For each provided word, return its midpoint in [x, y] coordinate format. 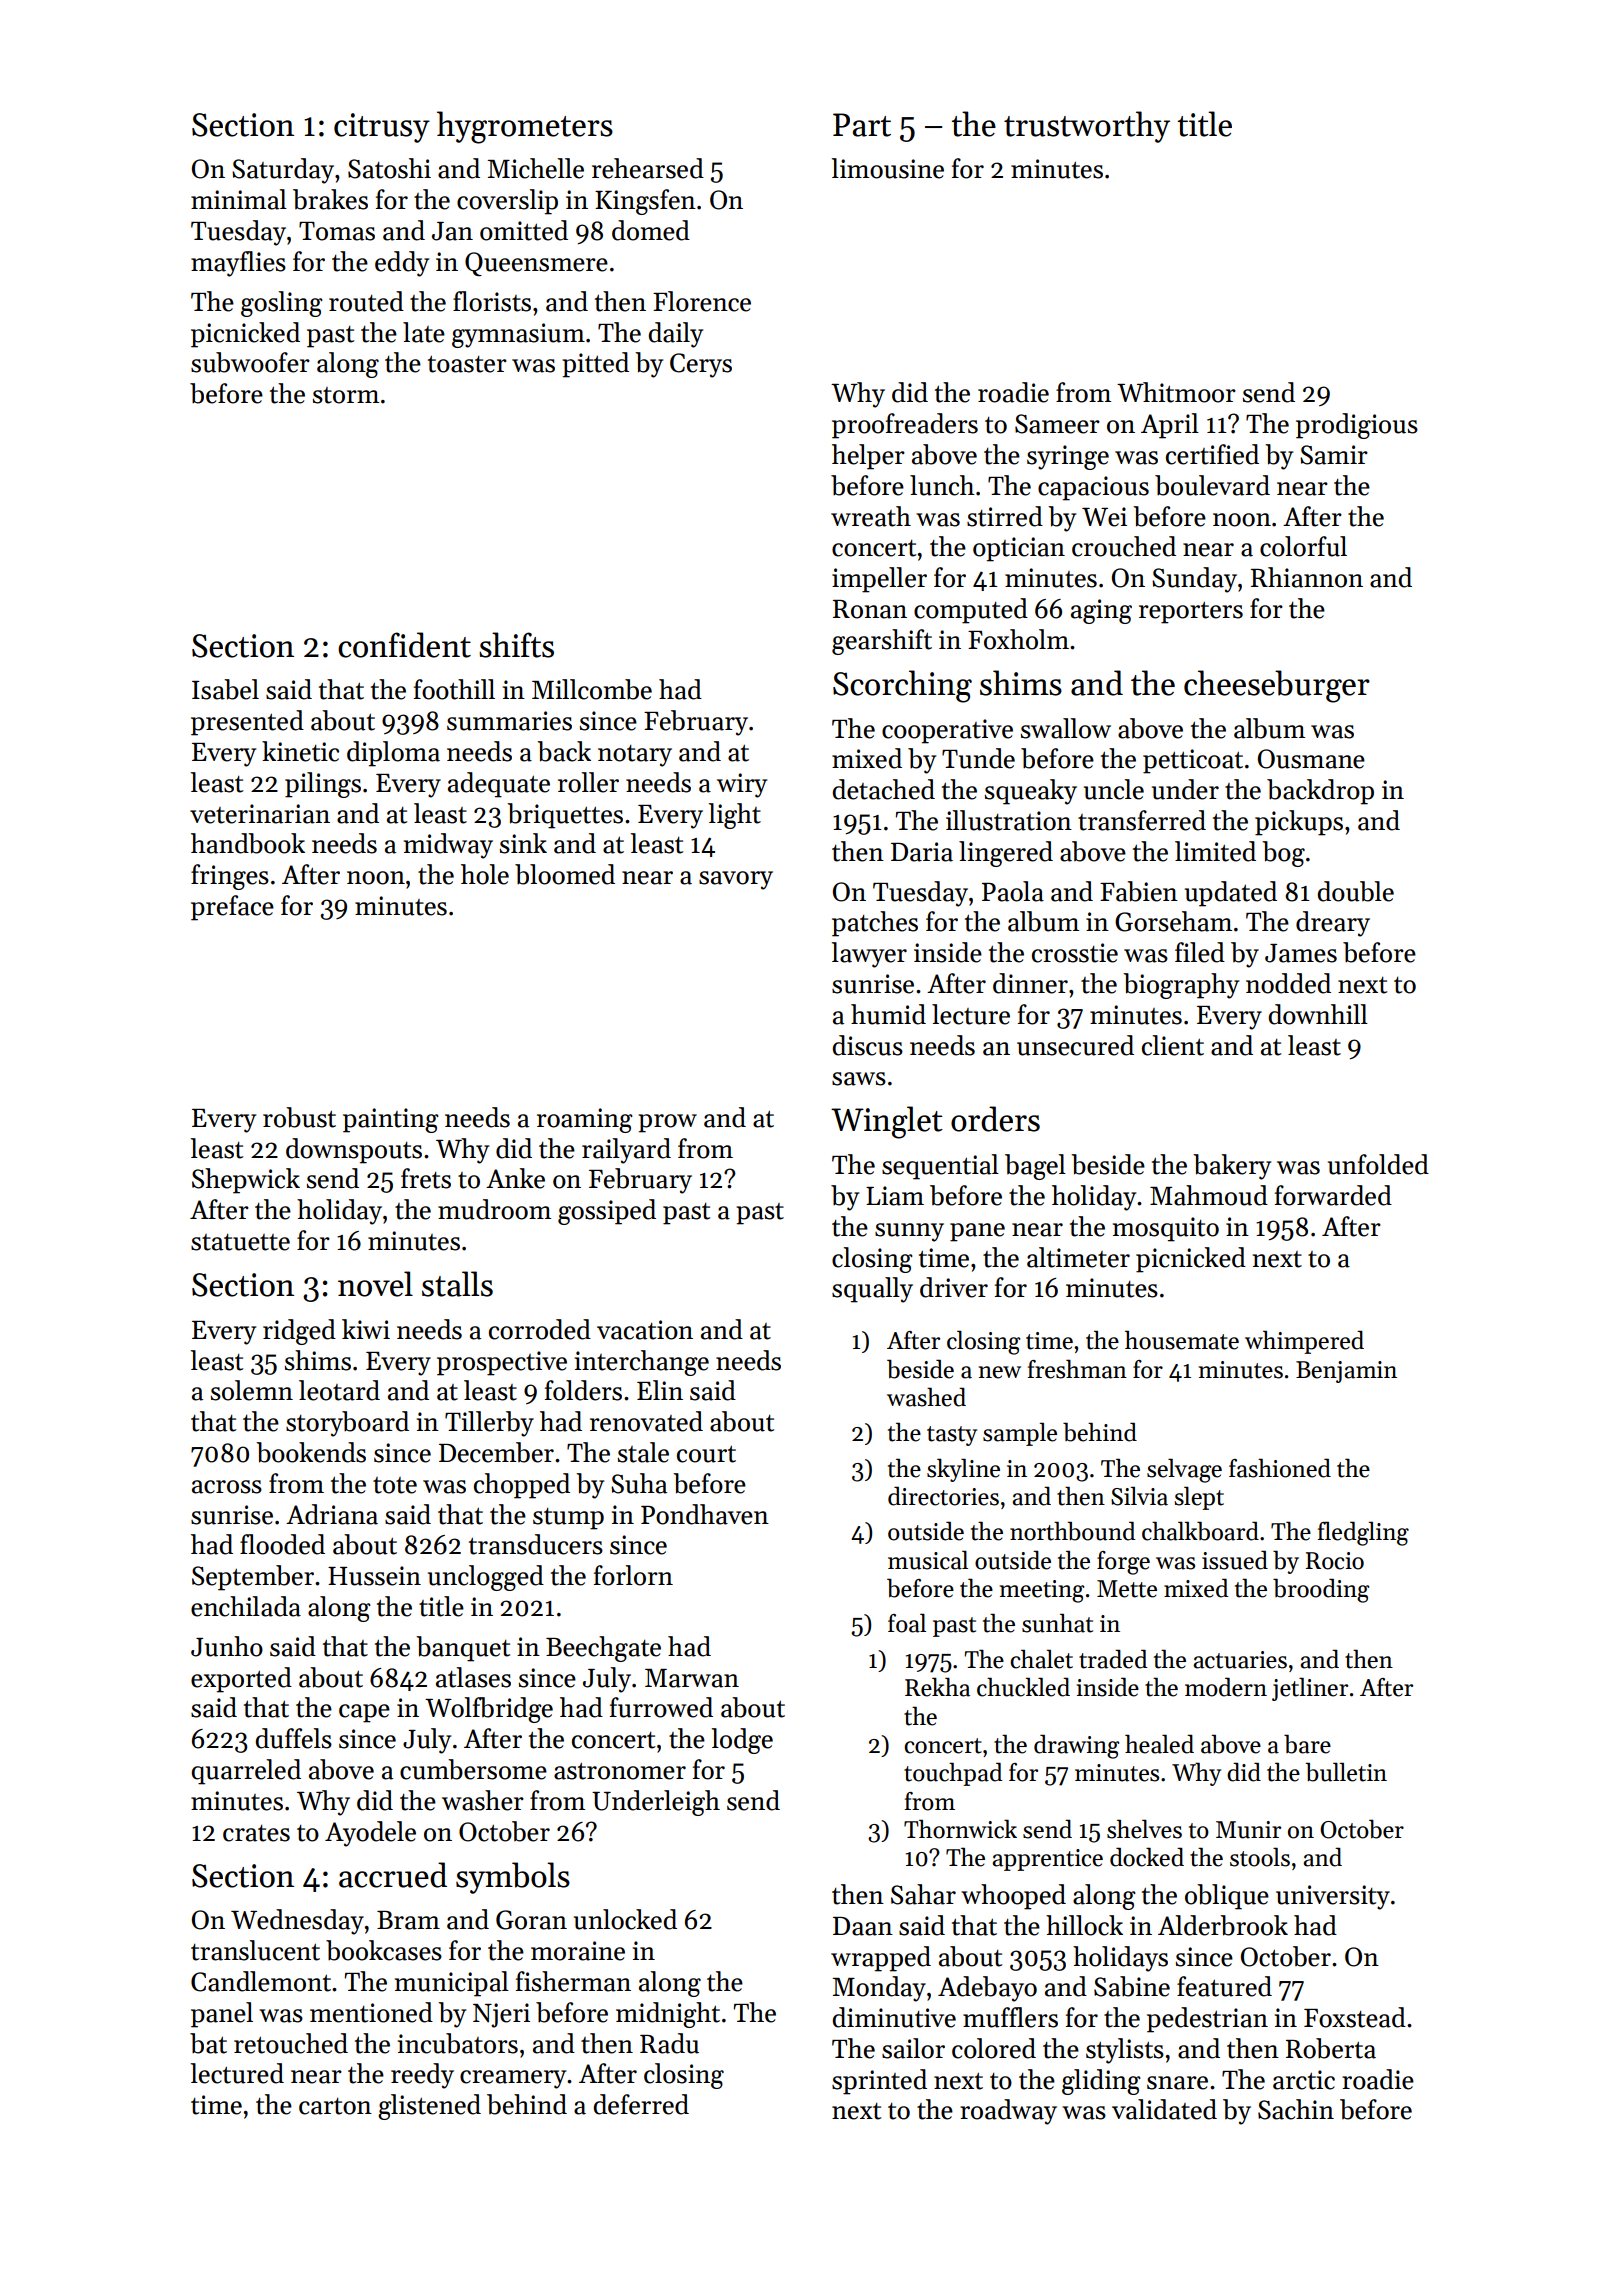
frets [426, 1178]
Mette [1127, 1589]
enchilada [246, 1606]
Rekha [937, 1687]
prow [667, 1123]
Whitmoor [1176, 392]
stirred [1005, 516]
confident [404, 645]
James [1301, 953]
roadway [1008, 2112]
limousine [888, 168]
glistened [429, 2107]
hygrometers [525, 127]
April [1170, 426]
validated [1164, 2109]
